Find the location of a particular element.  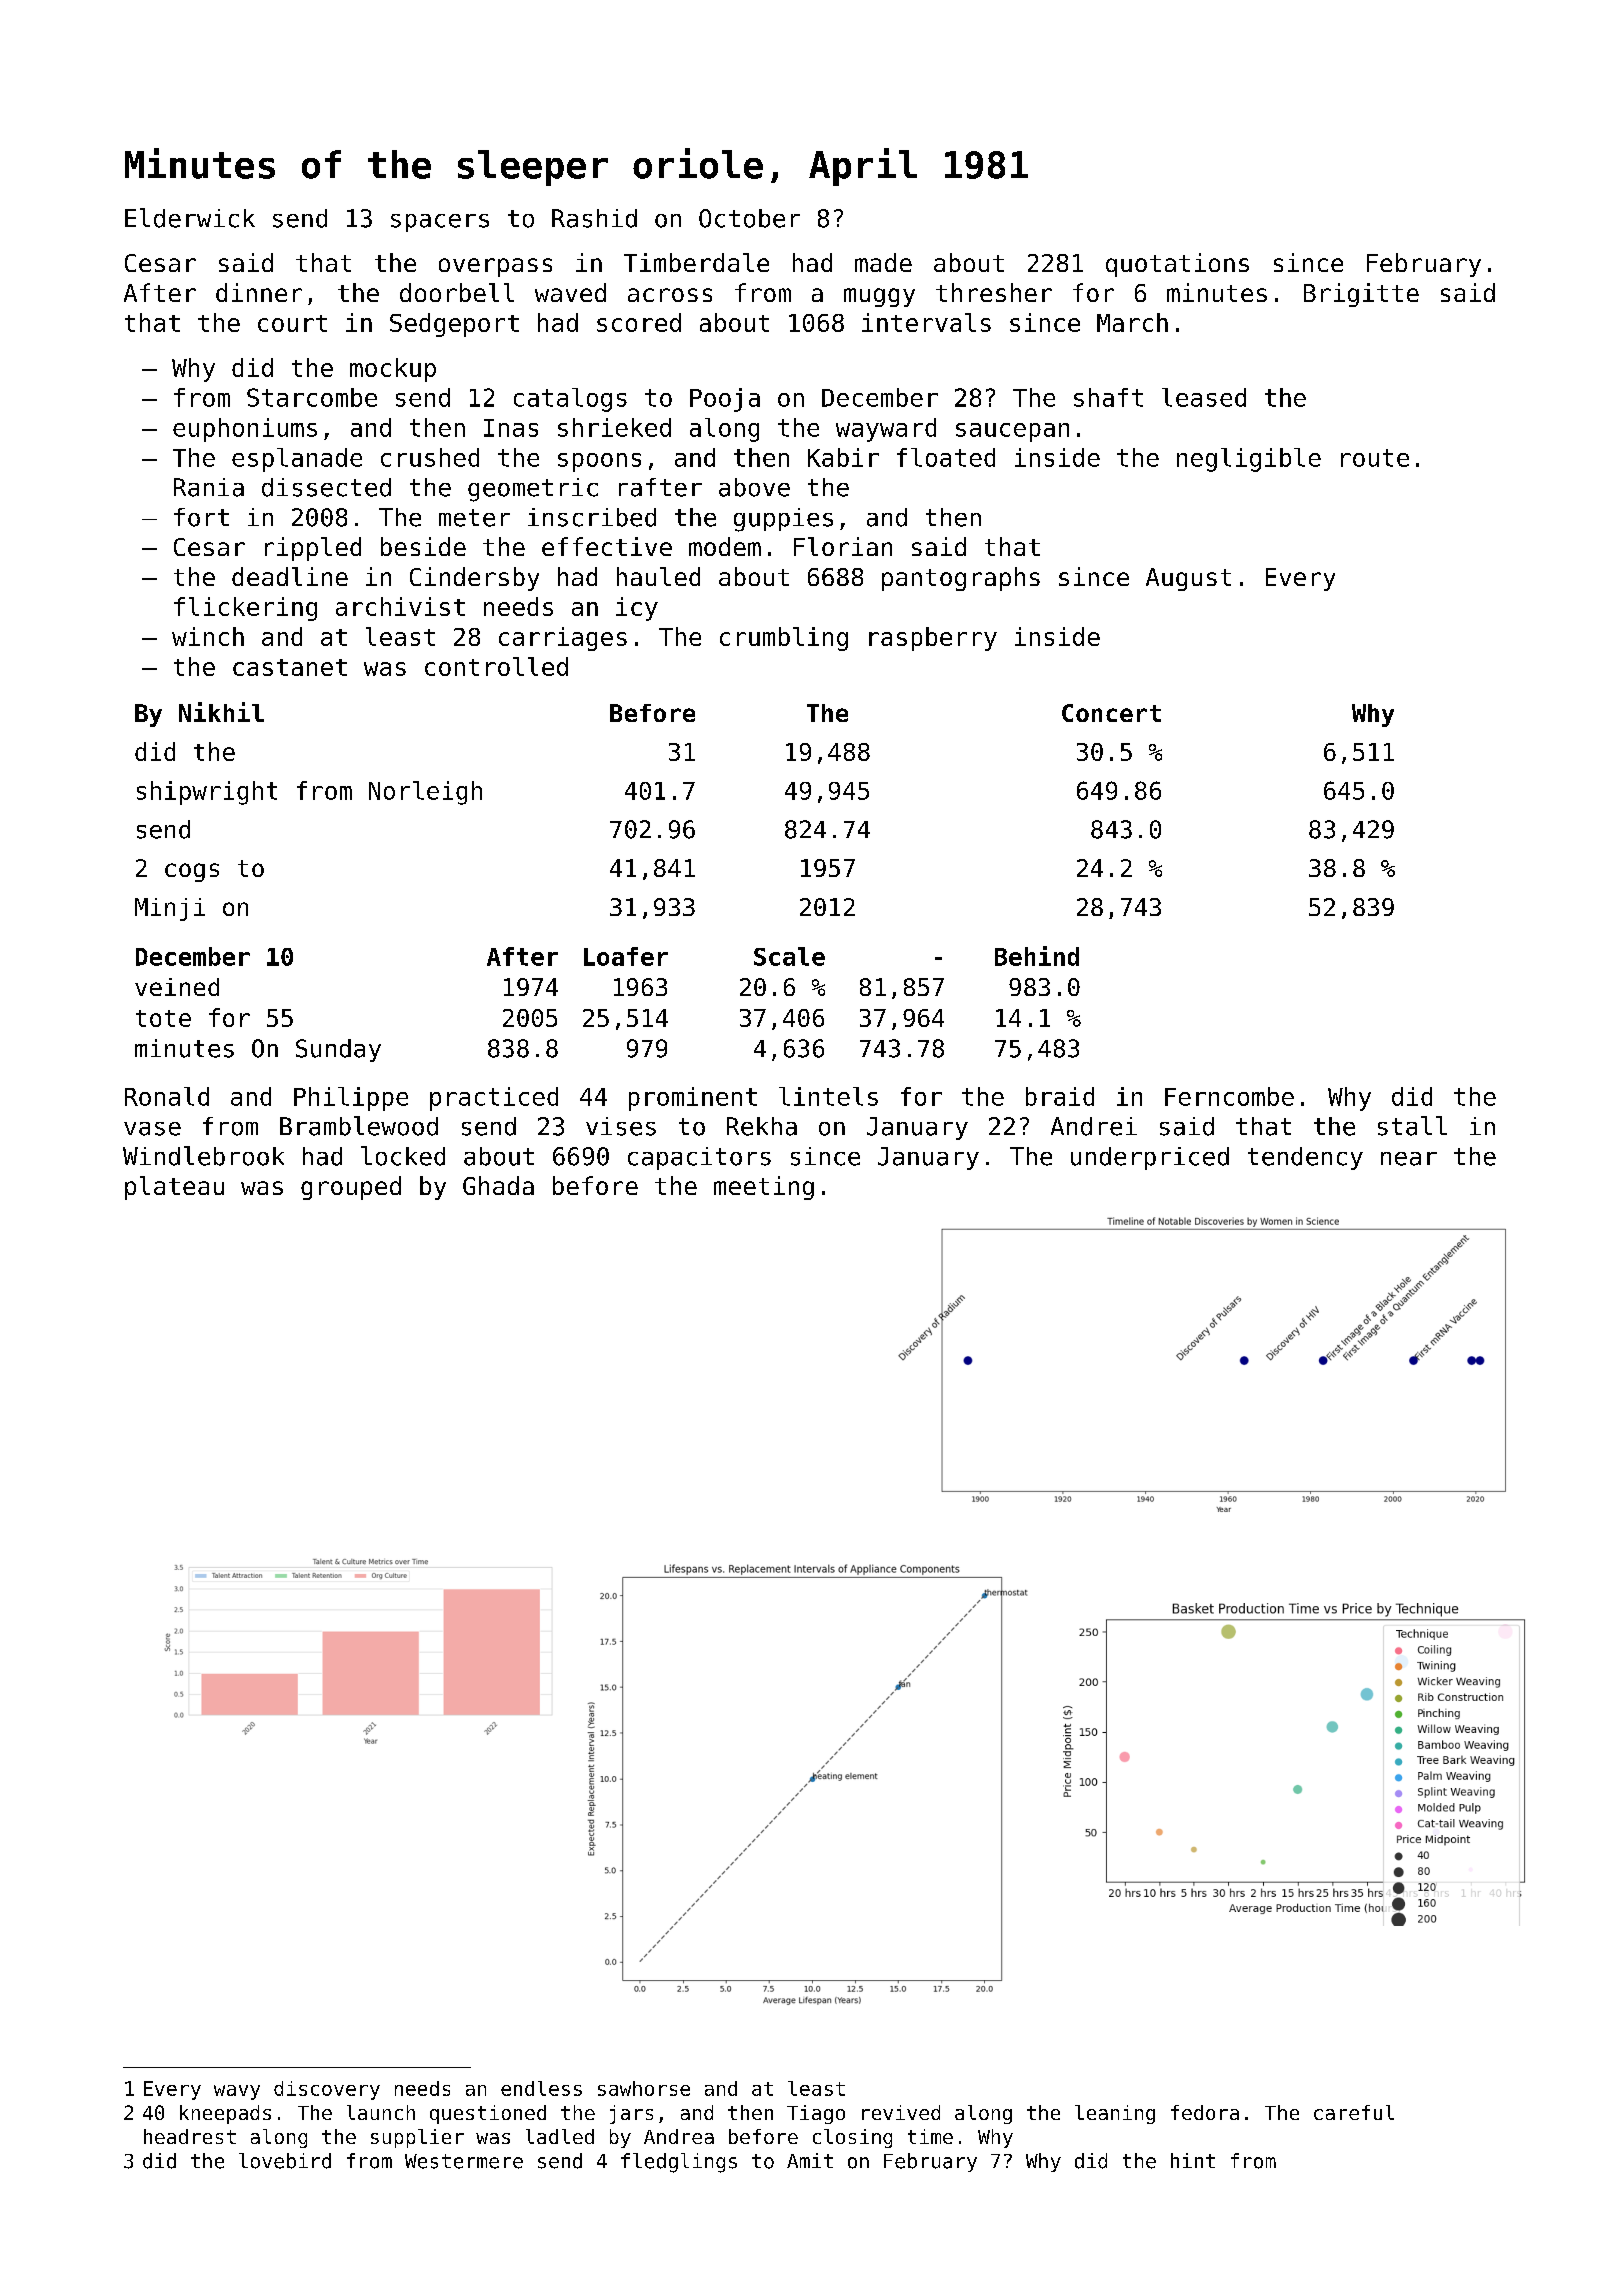

revived is located at coordinates (901, 2112).
